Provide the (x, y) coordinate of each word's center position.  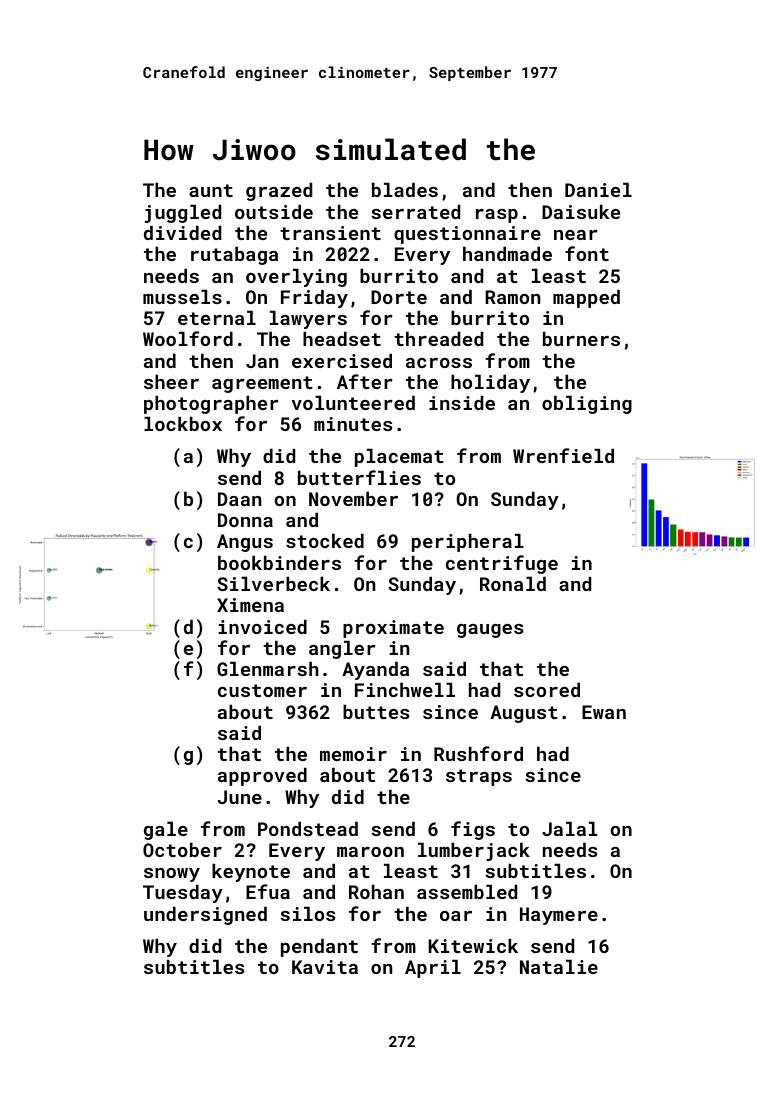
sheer (171, 382)
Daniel (598, 190)
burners (581, 339)
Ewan (604, 712)
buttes (376, 712)
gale (166, 831)
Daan (239, 499)
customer (262, 690)
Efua (268, 891)
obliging (587, 405)
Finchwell (405, 690)
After (365, 381)
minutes (353, 424)
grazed (279, 192)
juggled (183, 214)
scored (547, 690)
